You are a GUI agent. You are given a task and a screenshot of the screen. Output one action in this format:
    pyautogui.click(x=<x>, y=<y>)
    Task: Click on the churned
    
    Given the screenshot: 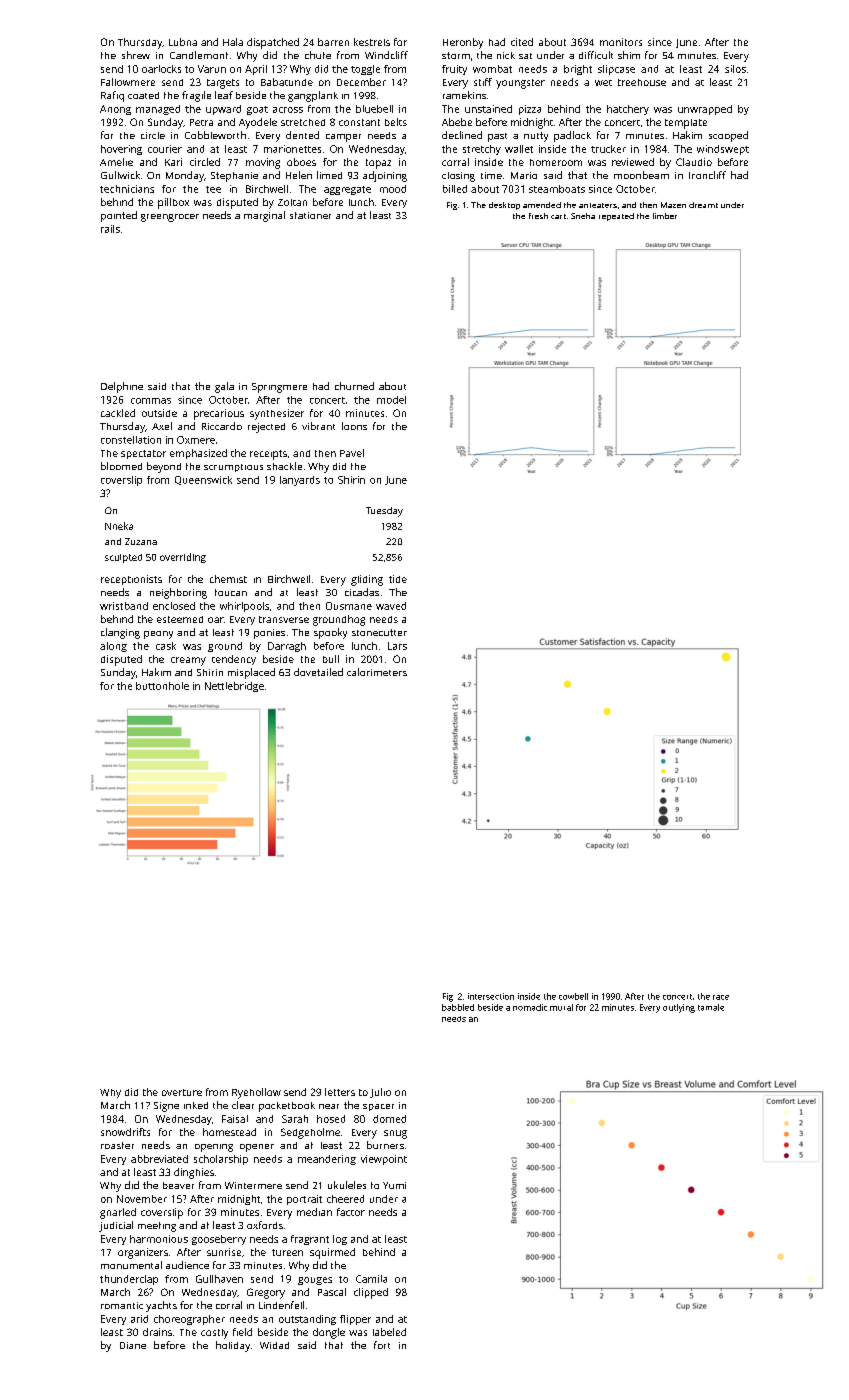 What is the action you would take?
    pyautogui.click(x=354, y=386)
